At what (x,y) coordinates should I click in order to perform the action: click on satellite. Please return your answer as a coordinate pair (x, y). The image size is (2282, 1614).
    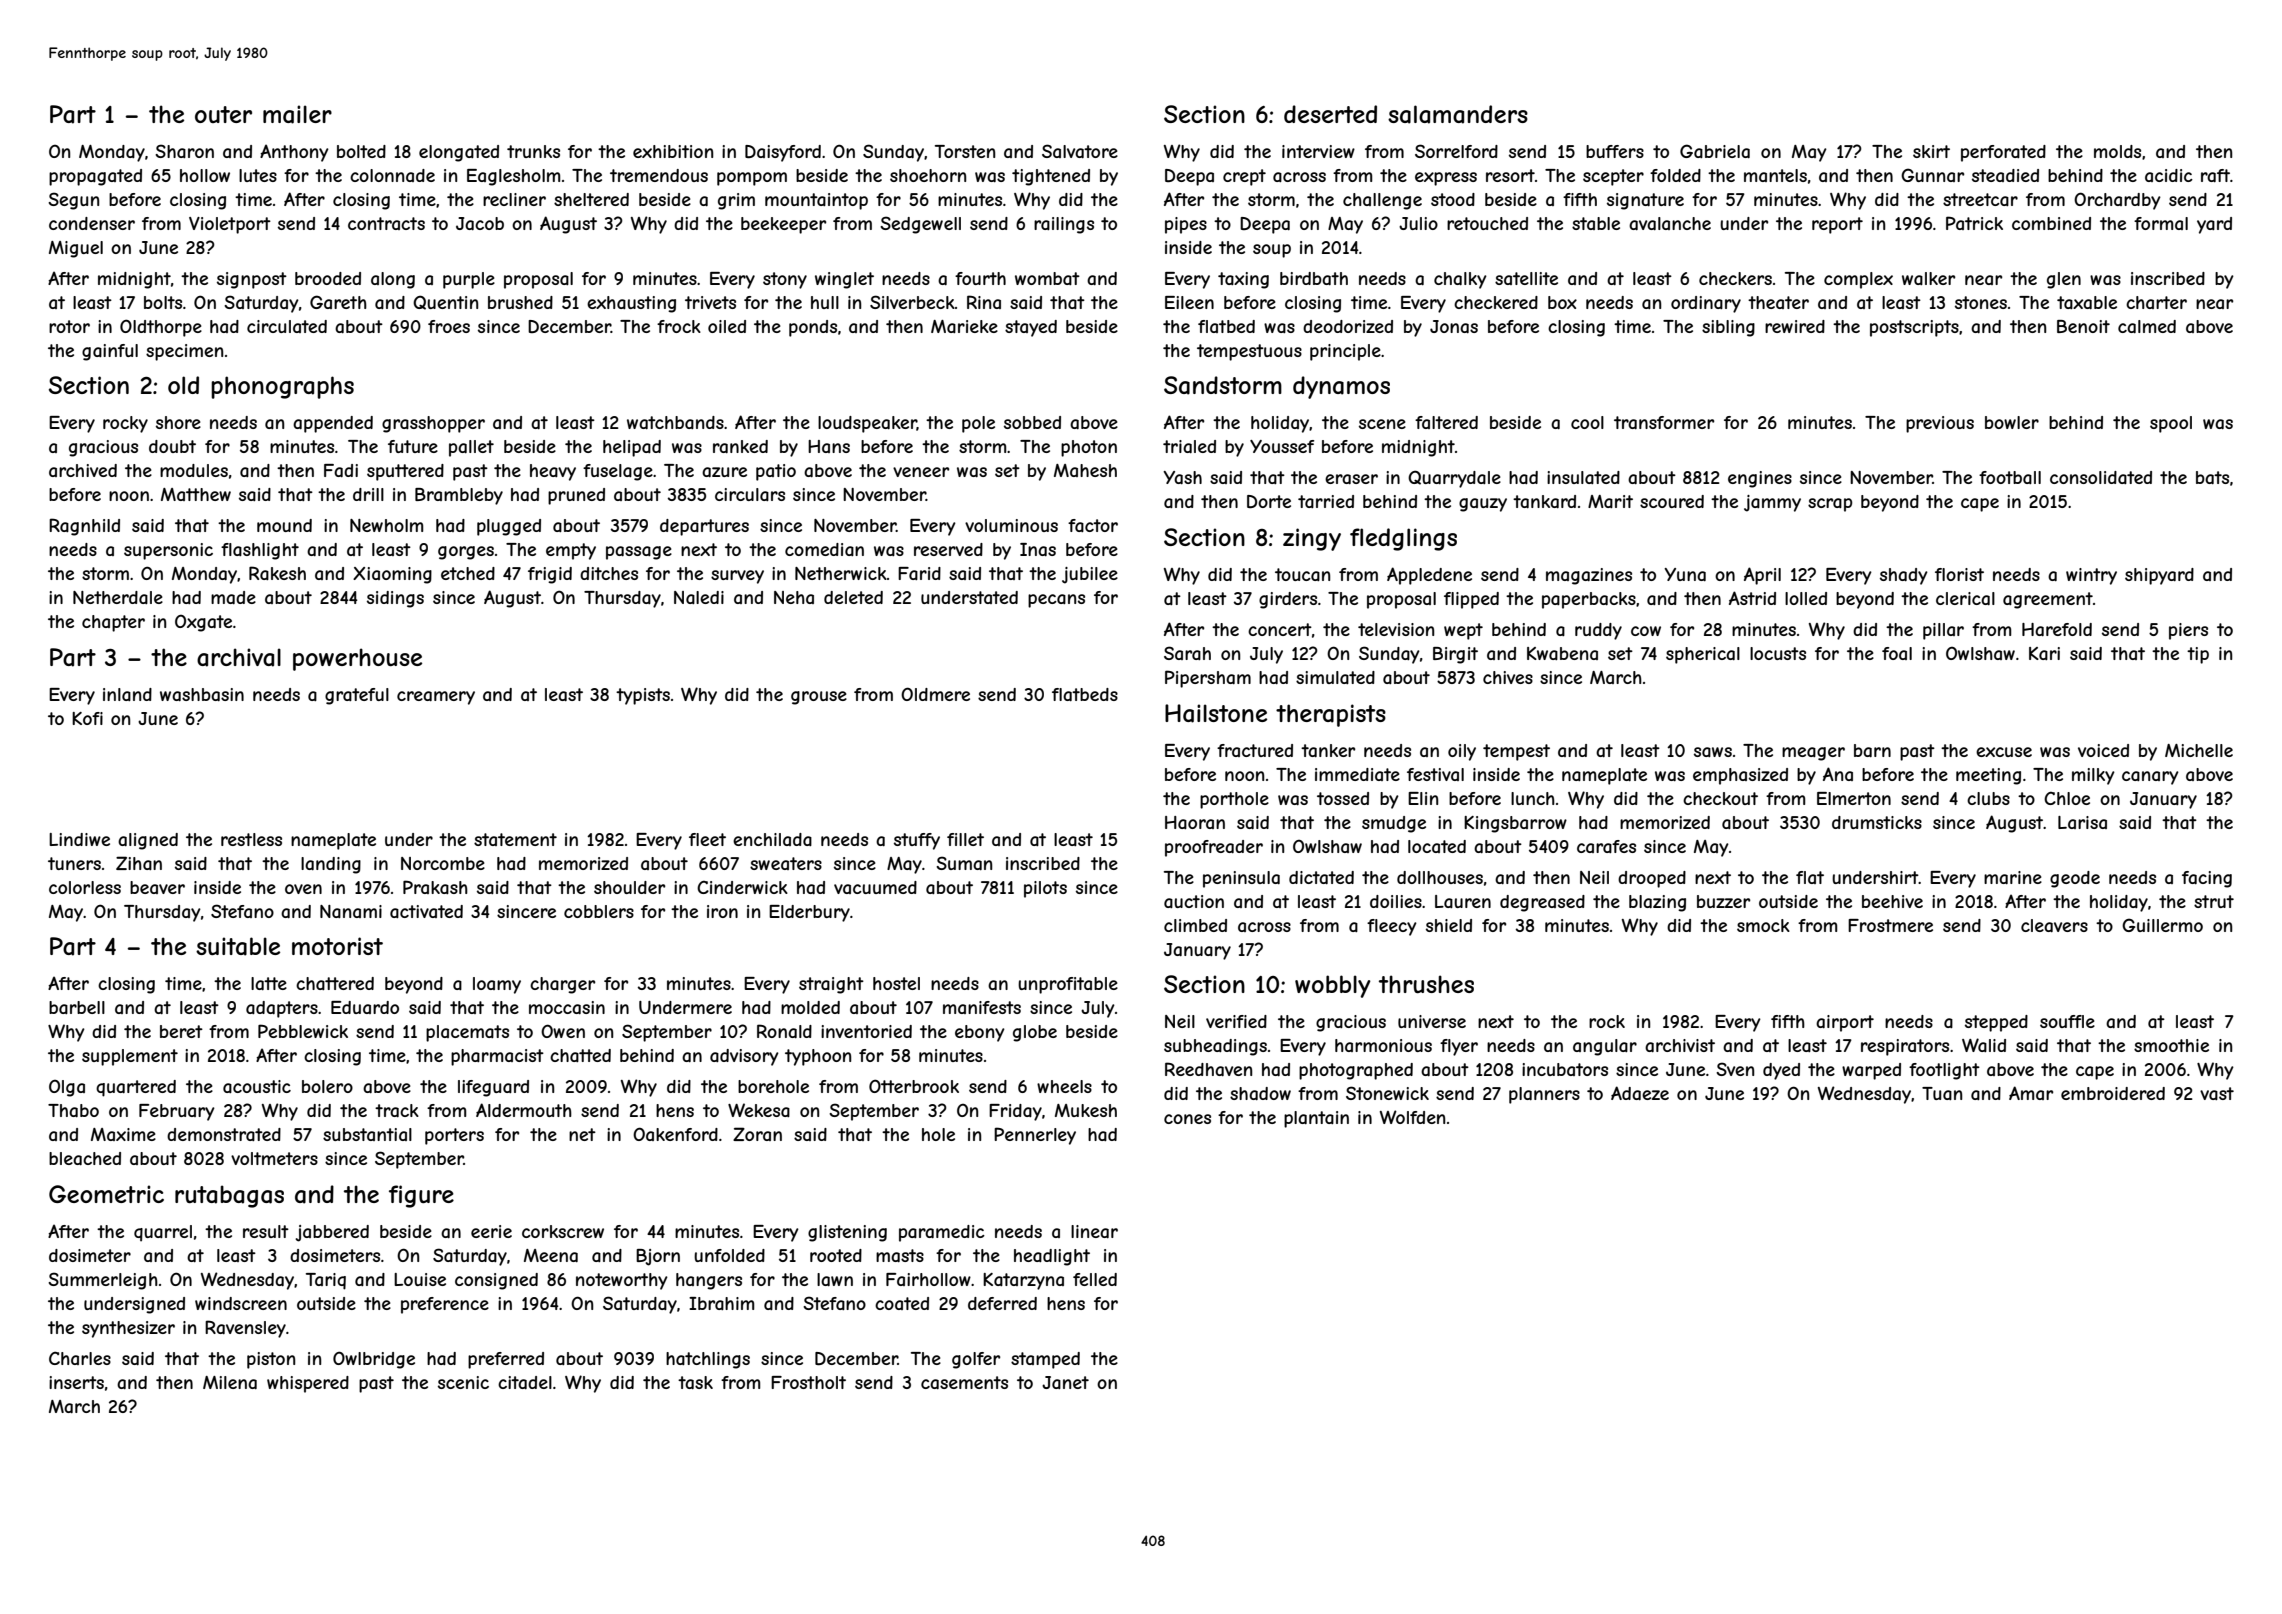
    Looking at the image, I should click on (1526, 278).
